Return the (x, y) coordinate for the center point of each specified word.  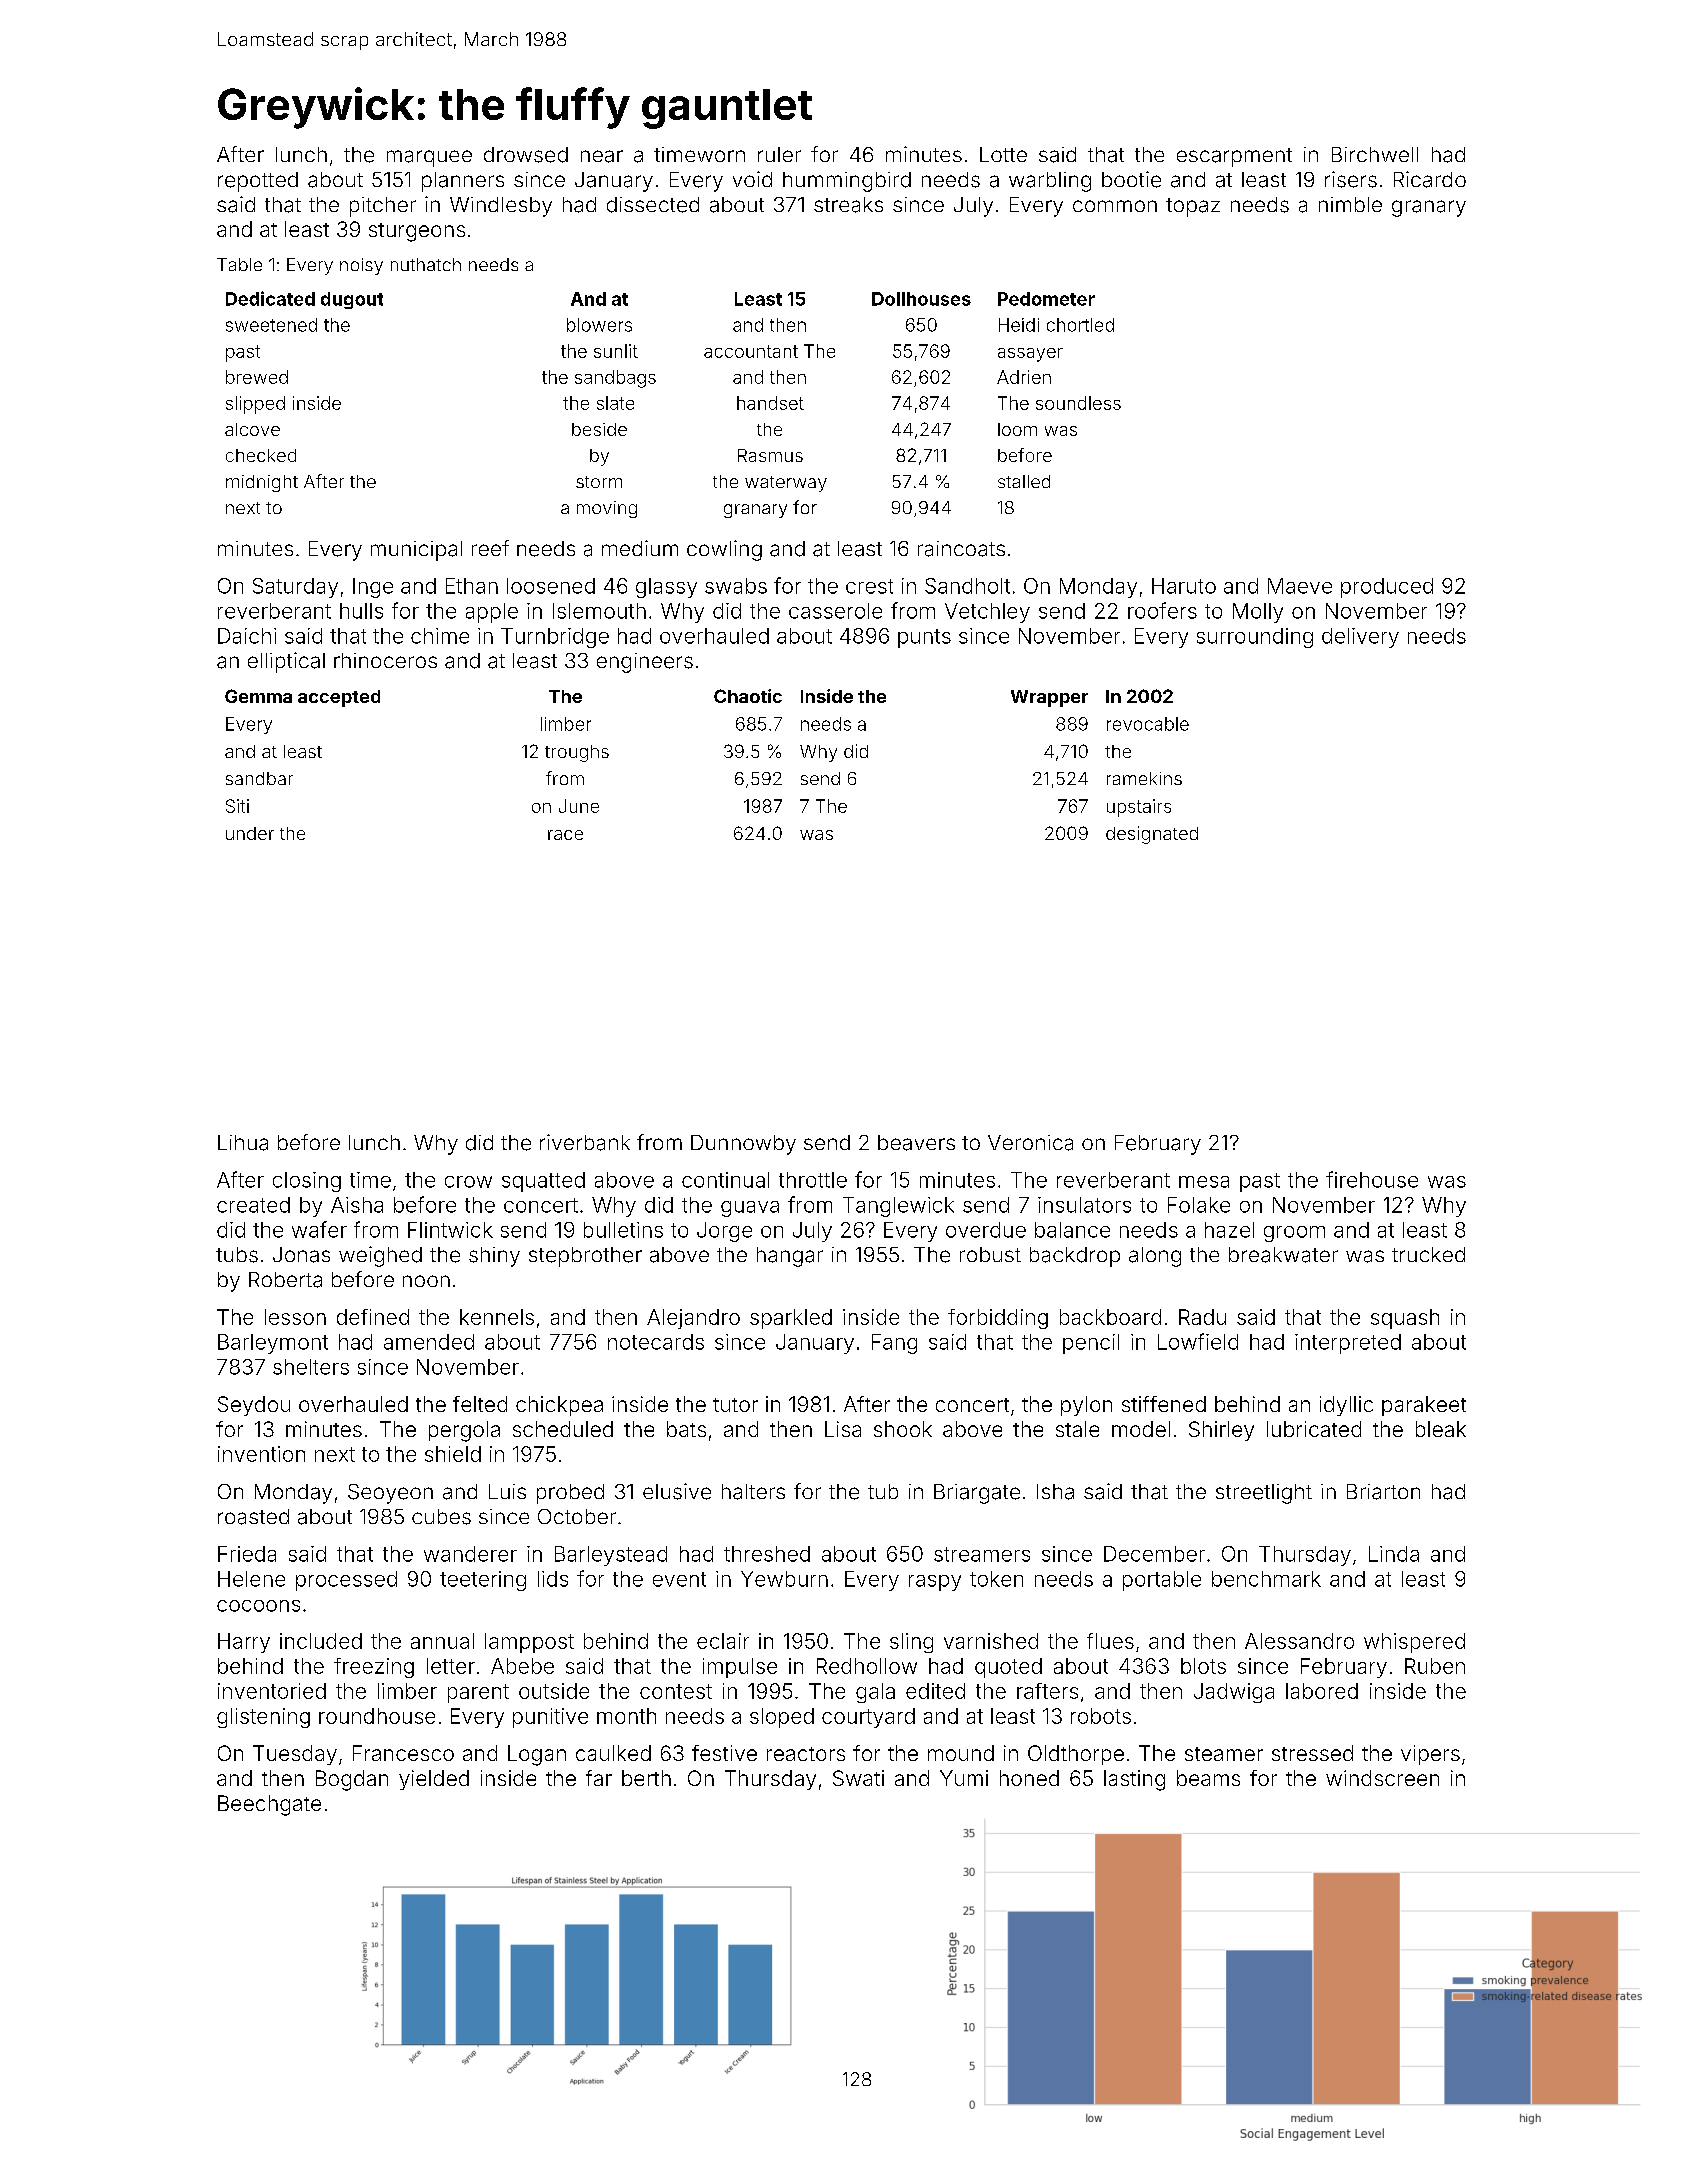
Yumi (964, 1778)
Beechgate (269, 1805)
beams (1208, 1778)
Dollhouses (921, 299)
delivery (1360, 638)
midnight (262, 483)
